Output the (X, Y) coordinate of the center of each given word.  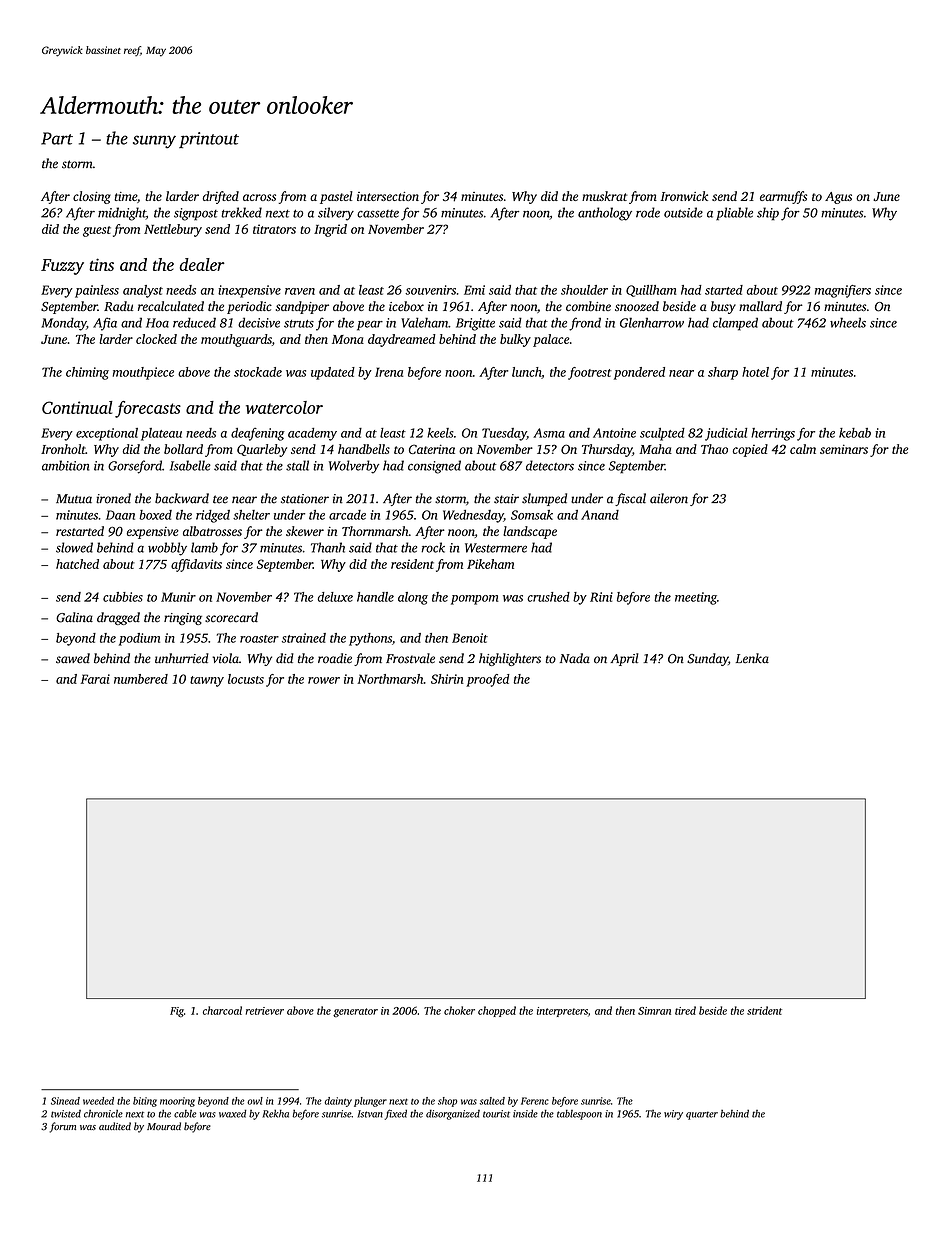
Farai (95, 679)
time (125, 196)
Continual (77, 407)
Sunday (707, 659)
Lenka (752, 658)
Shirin (447, 679)
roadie (335, 658)
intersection (388, 196)
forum (63, 1127)
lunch (526, 372)
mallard (760, 306)
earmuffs (783, 197)
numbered (141, 679)
